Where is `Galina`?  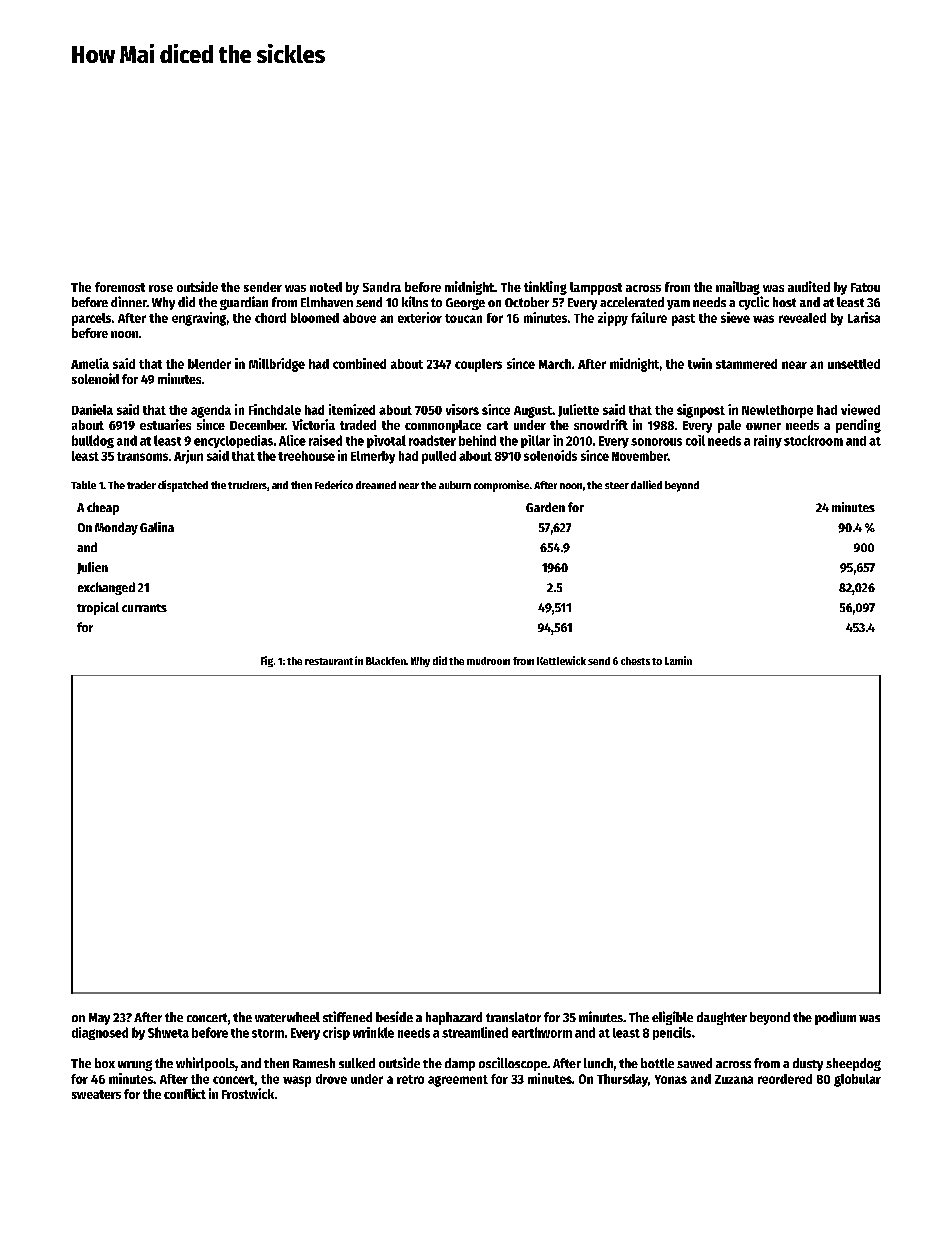
Galina is located at coordinates (157, 527).
